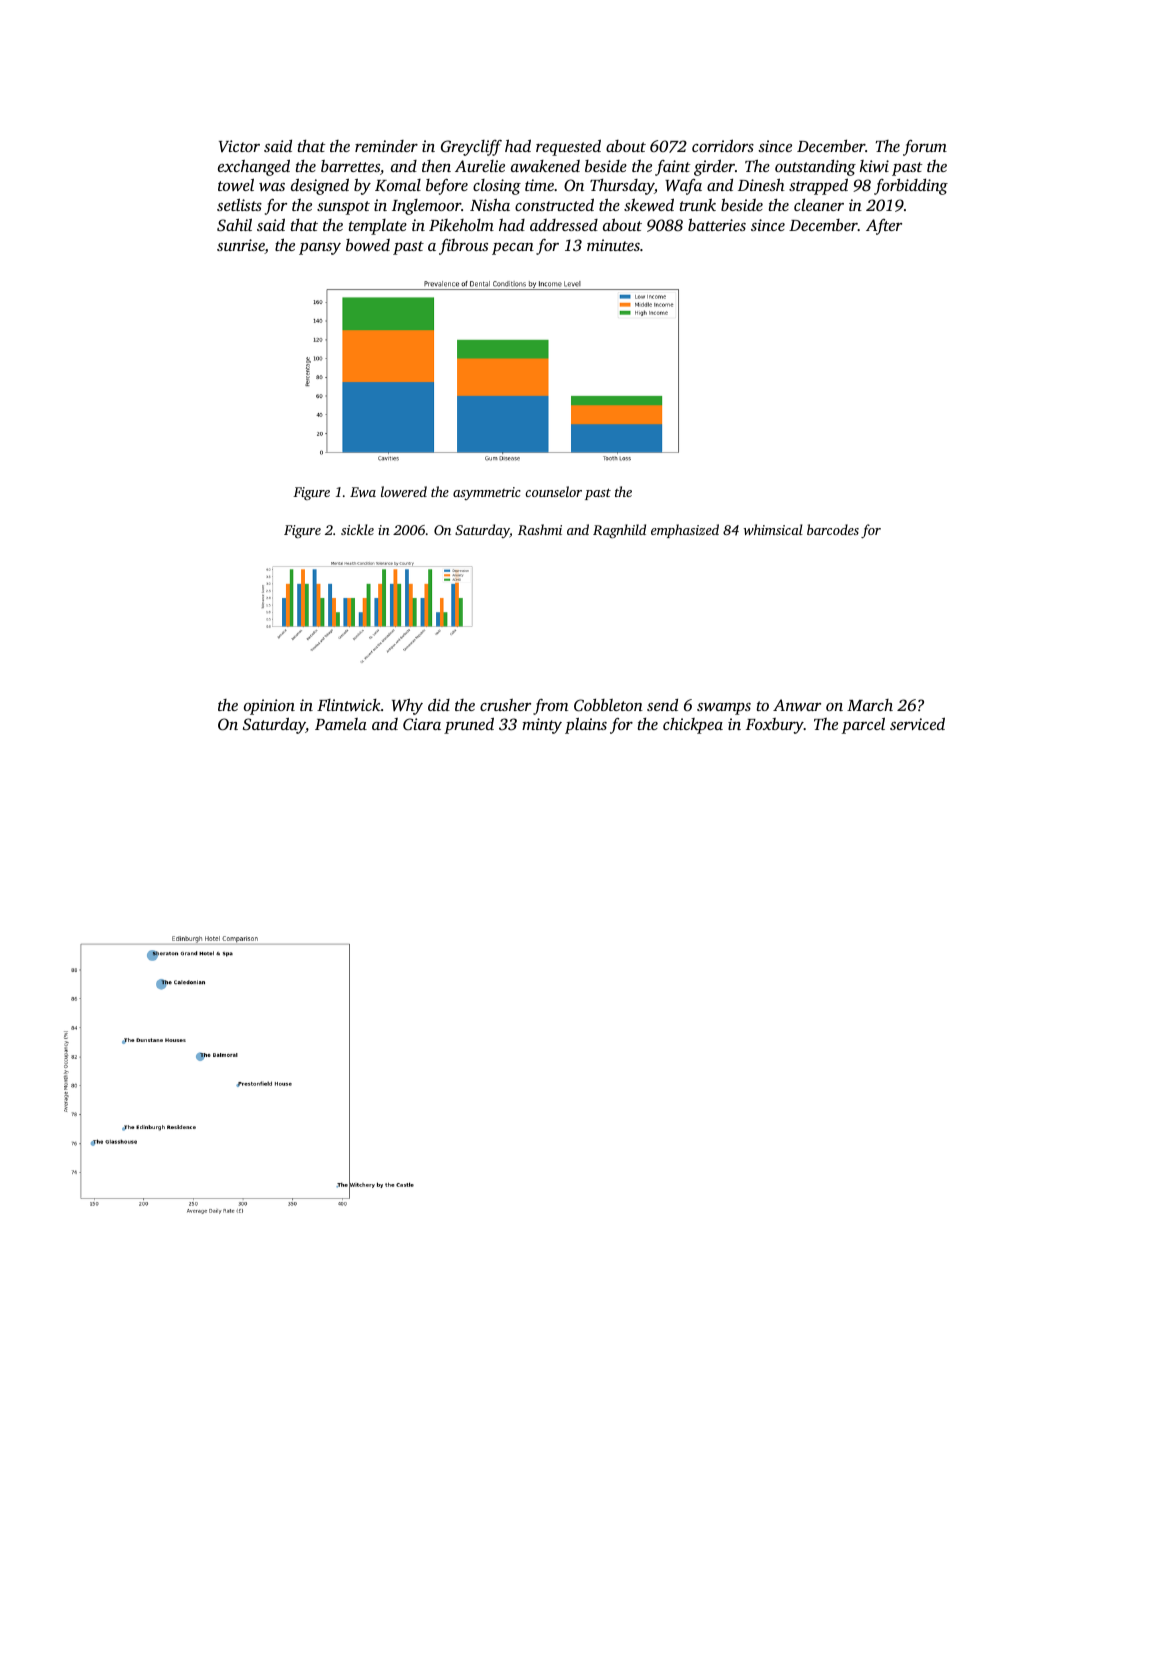  What do you see at coordinates (717, 224) in the document?
I see `batteries` at bounding box center [717, 224].
